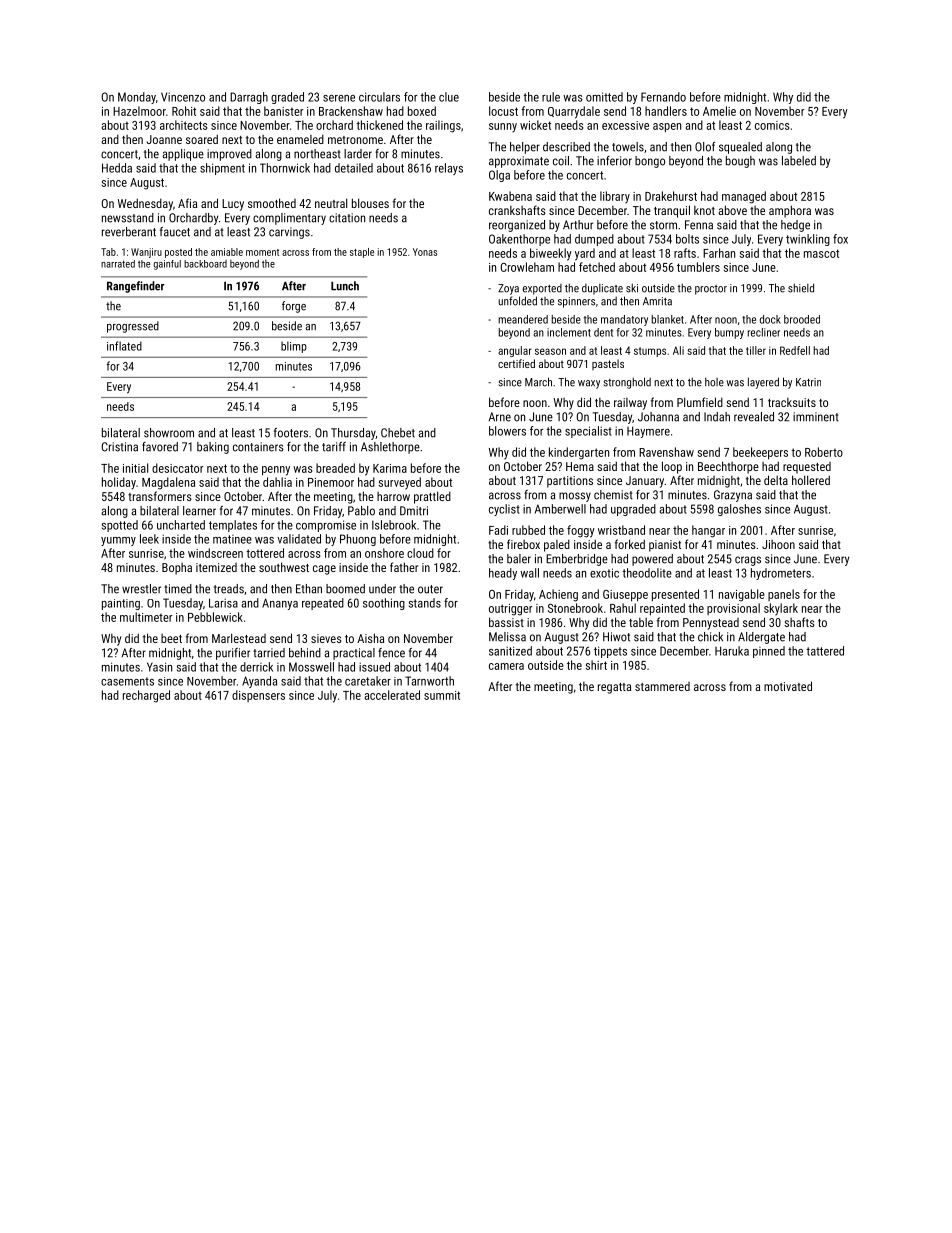 This image has height=1233, width=952. Describe the element at coordinates (392, 695) in the image. I see `accelerated` at that location.
